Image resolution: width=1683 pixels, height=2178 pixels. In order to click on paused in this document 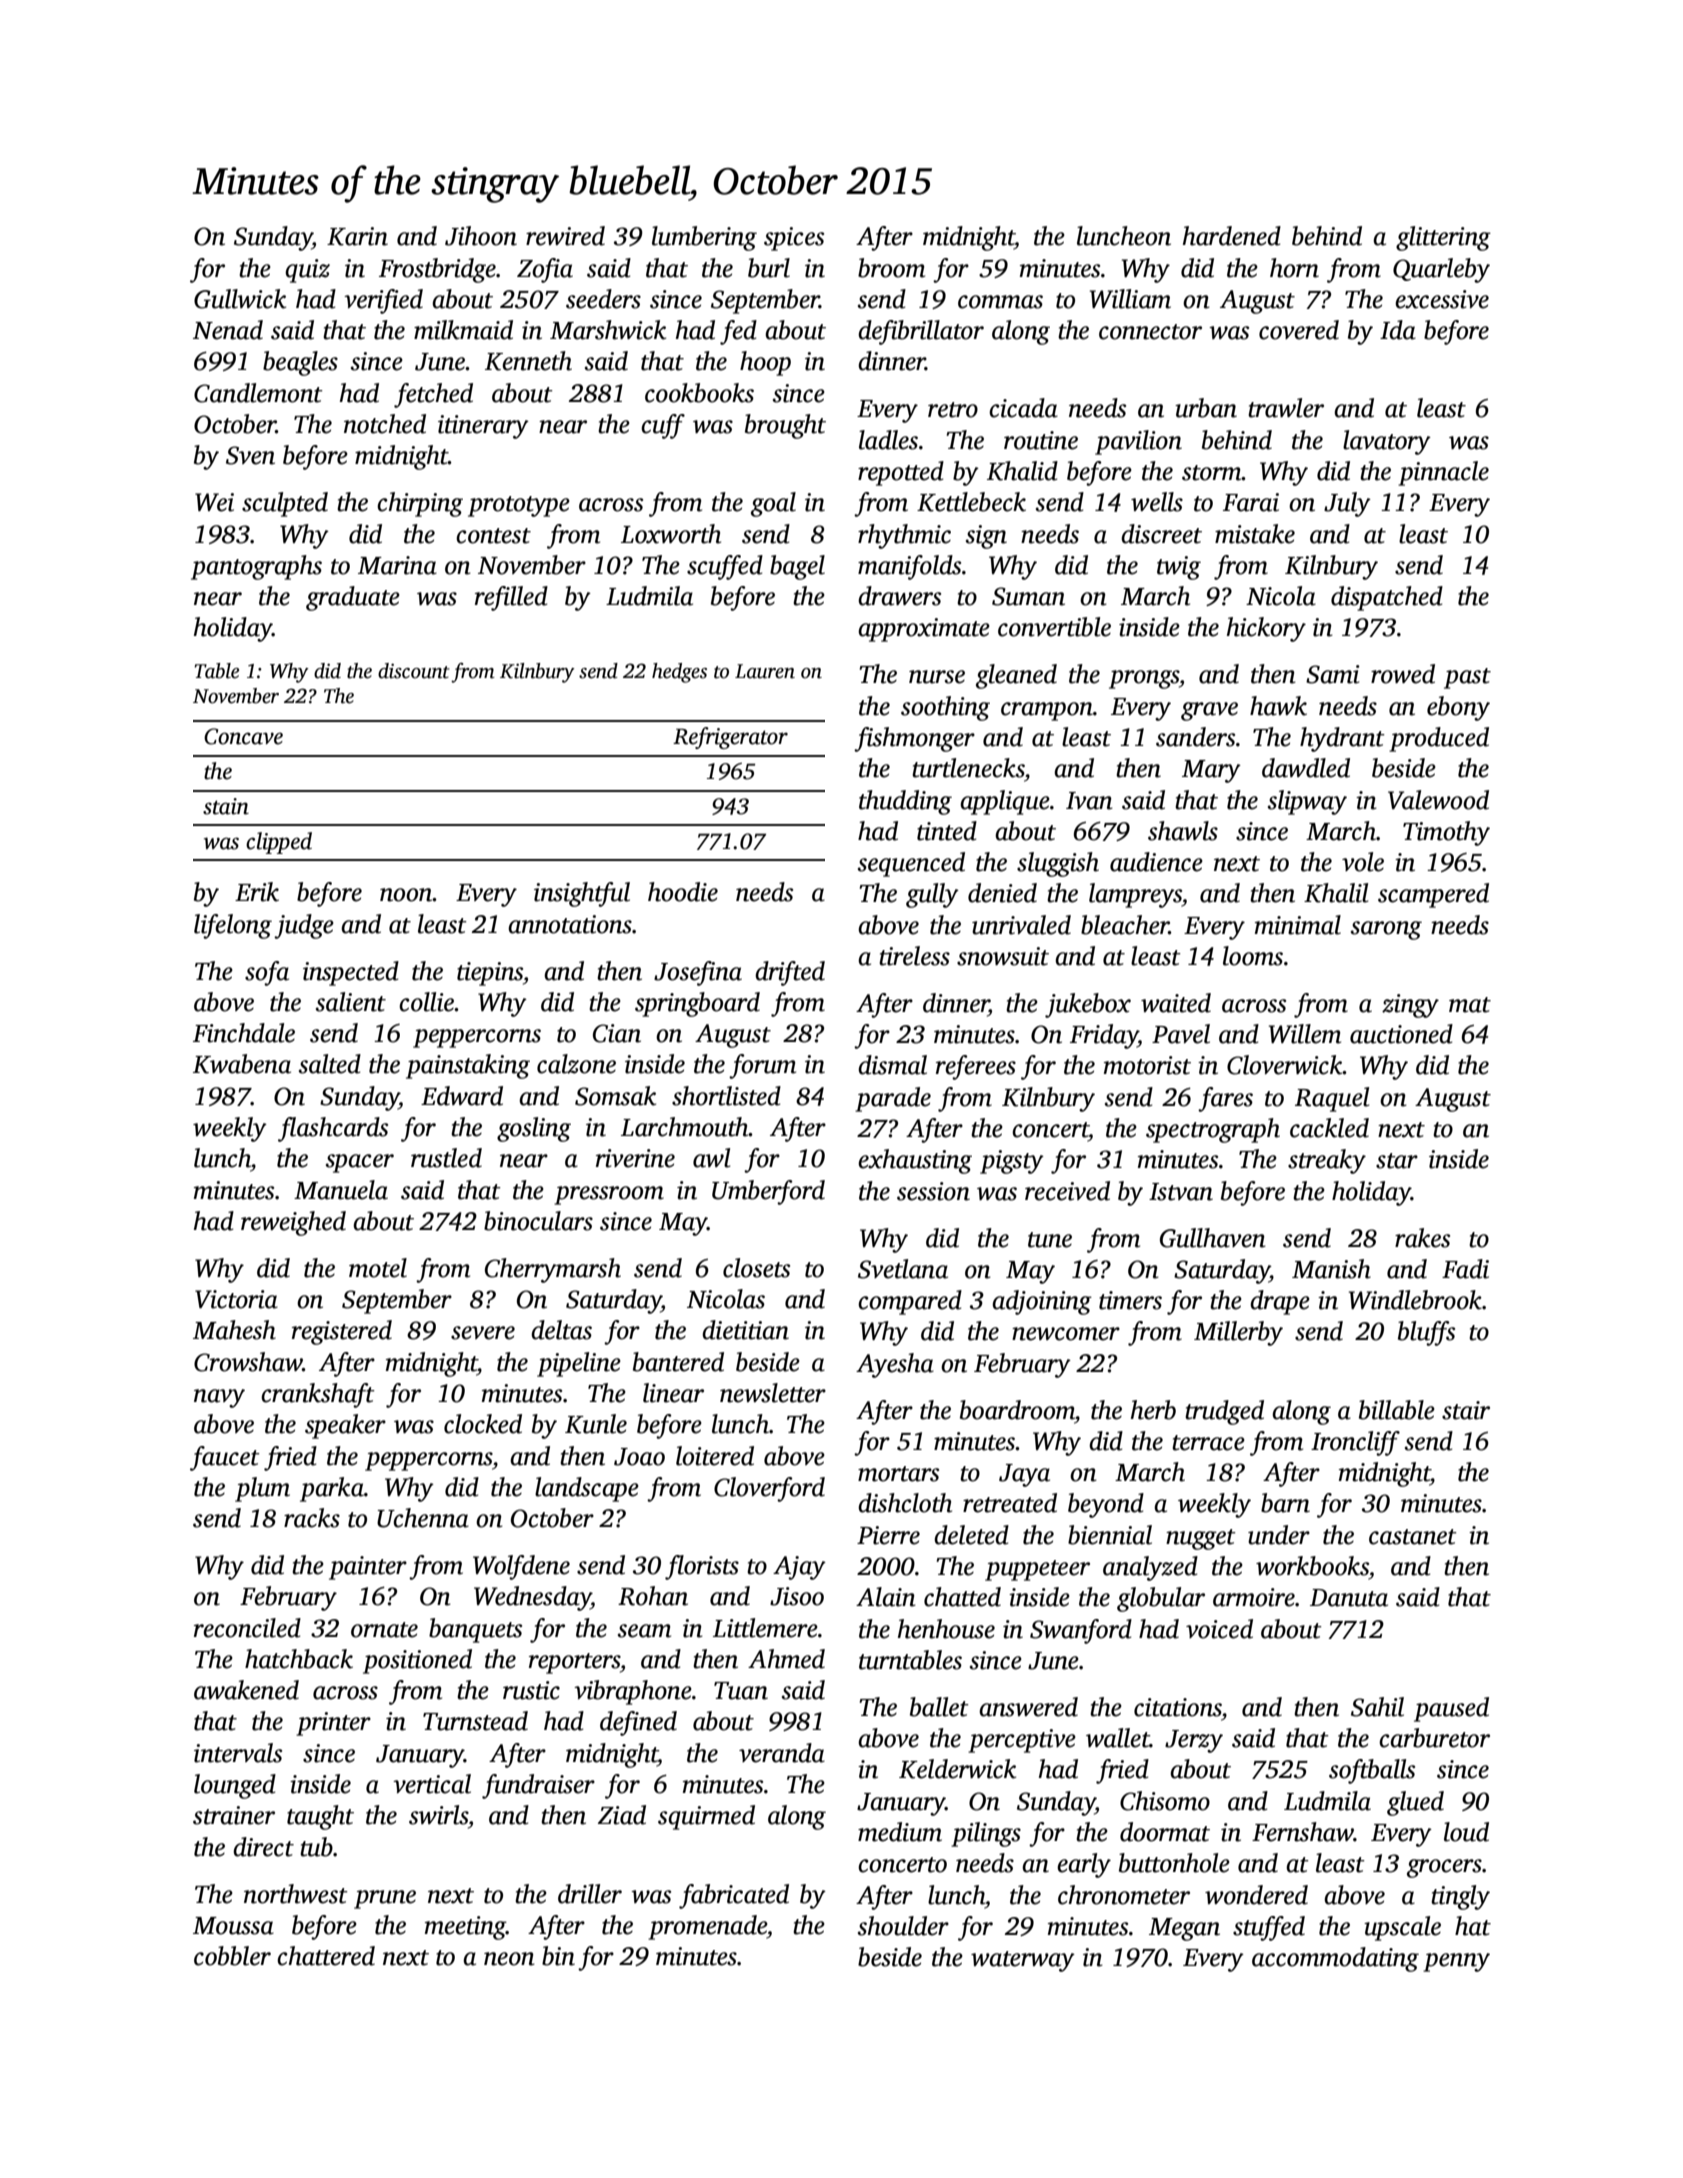, I will do `click(1451, 1709)`.
